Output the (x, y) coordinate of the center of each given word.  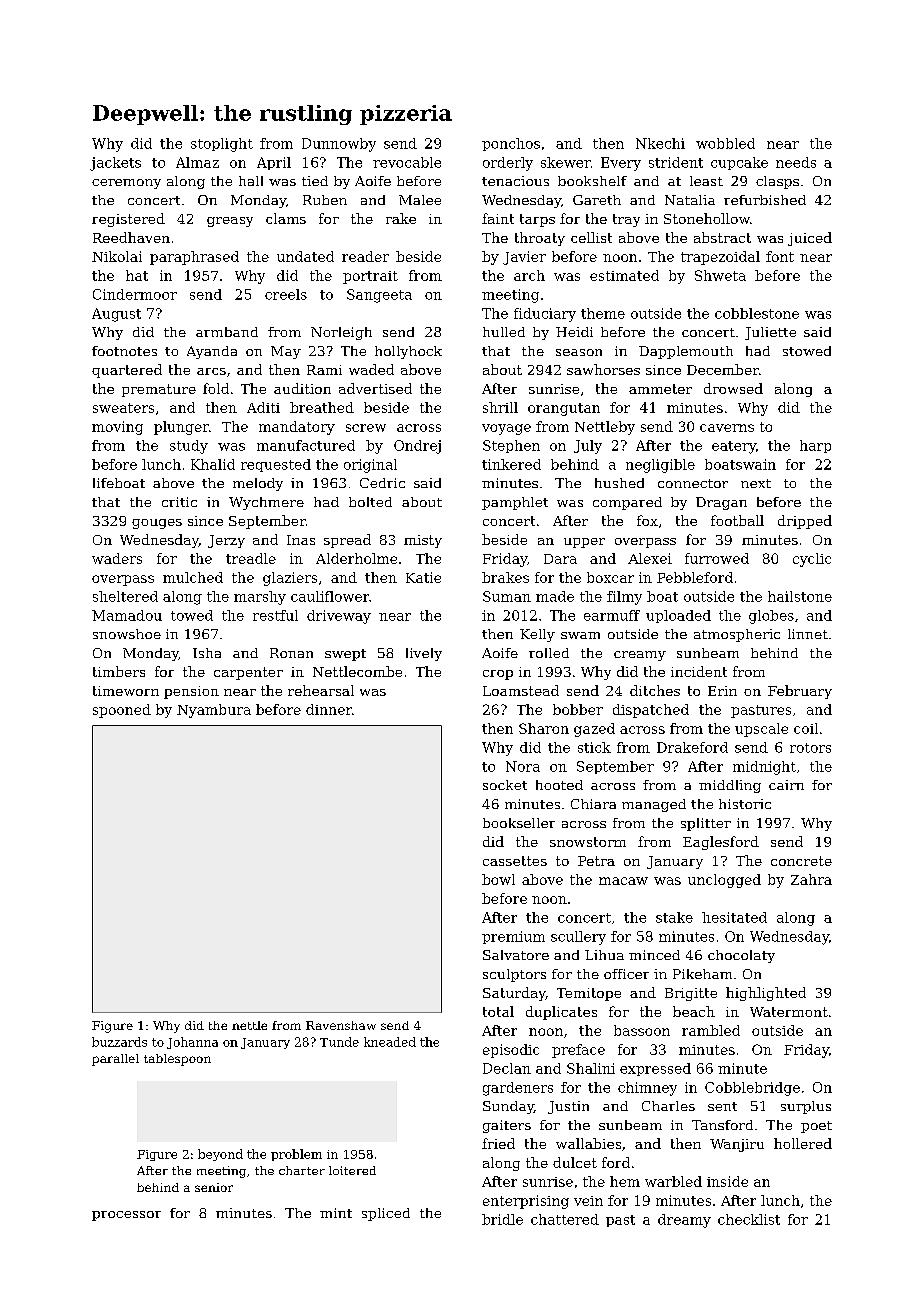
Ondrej (417, 447)
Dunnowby (339, 145)
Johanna (192, 1043)
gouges (157, 524)
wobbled (725, 143)
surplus (806, 1107)
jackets (115, 164)
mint (336, 1213)
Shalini (591, 1068)
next (756, 483)
